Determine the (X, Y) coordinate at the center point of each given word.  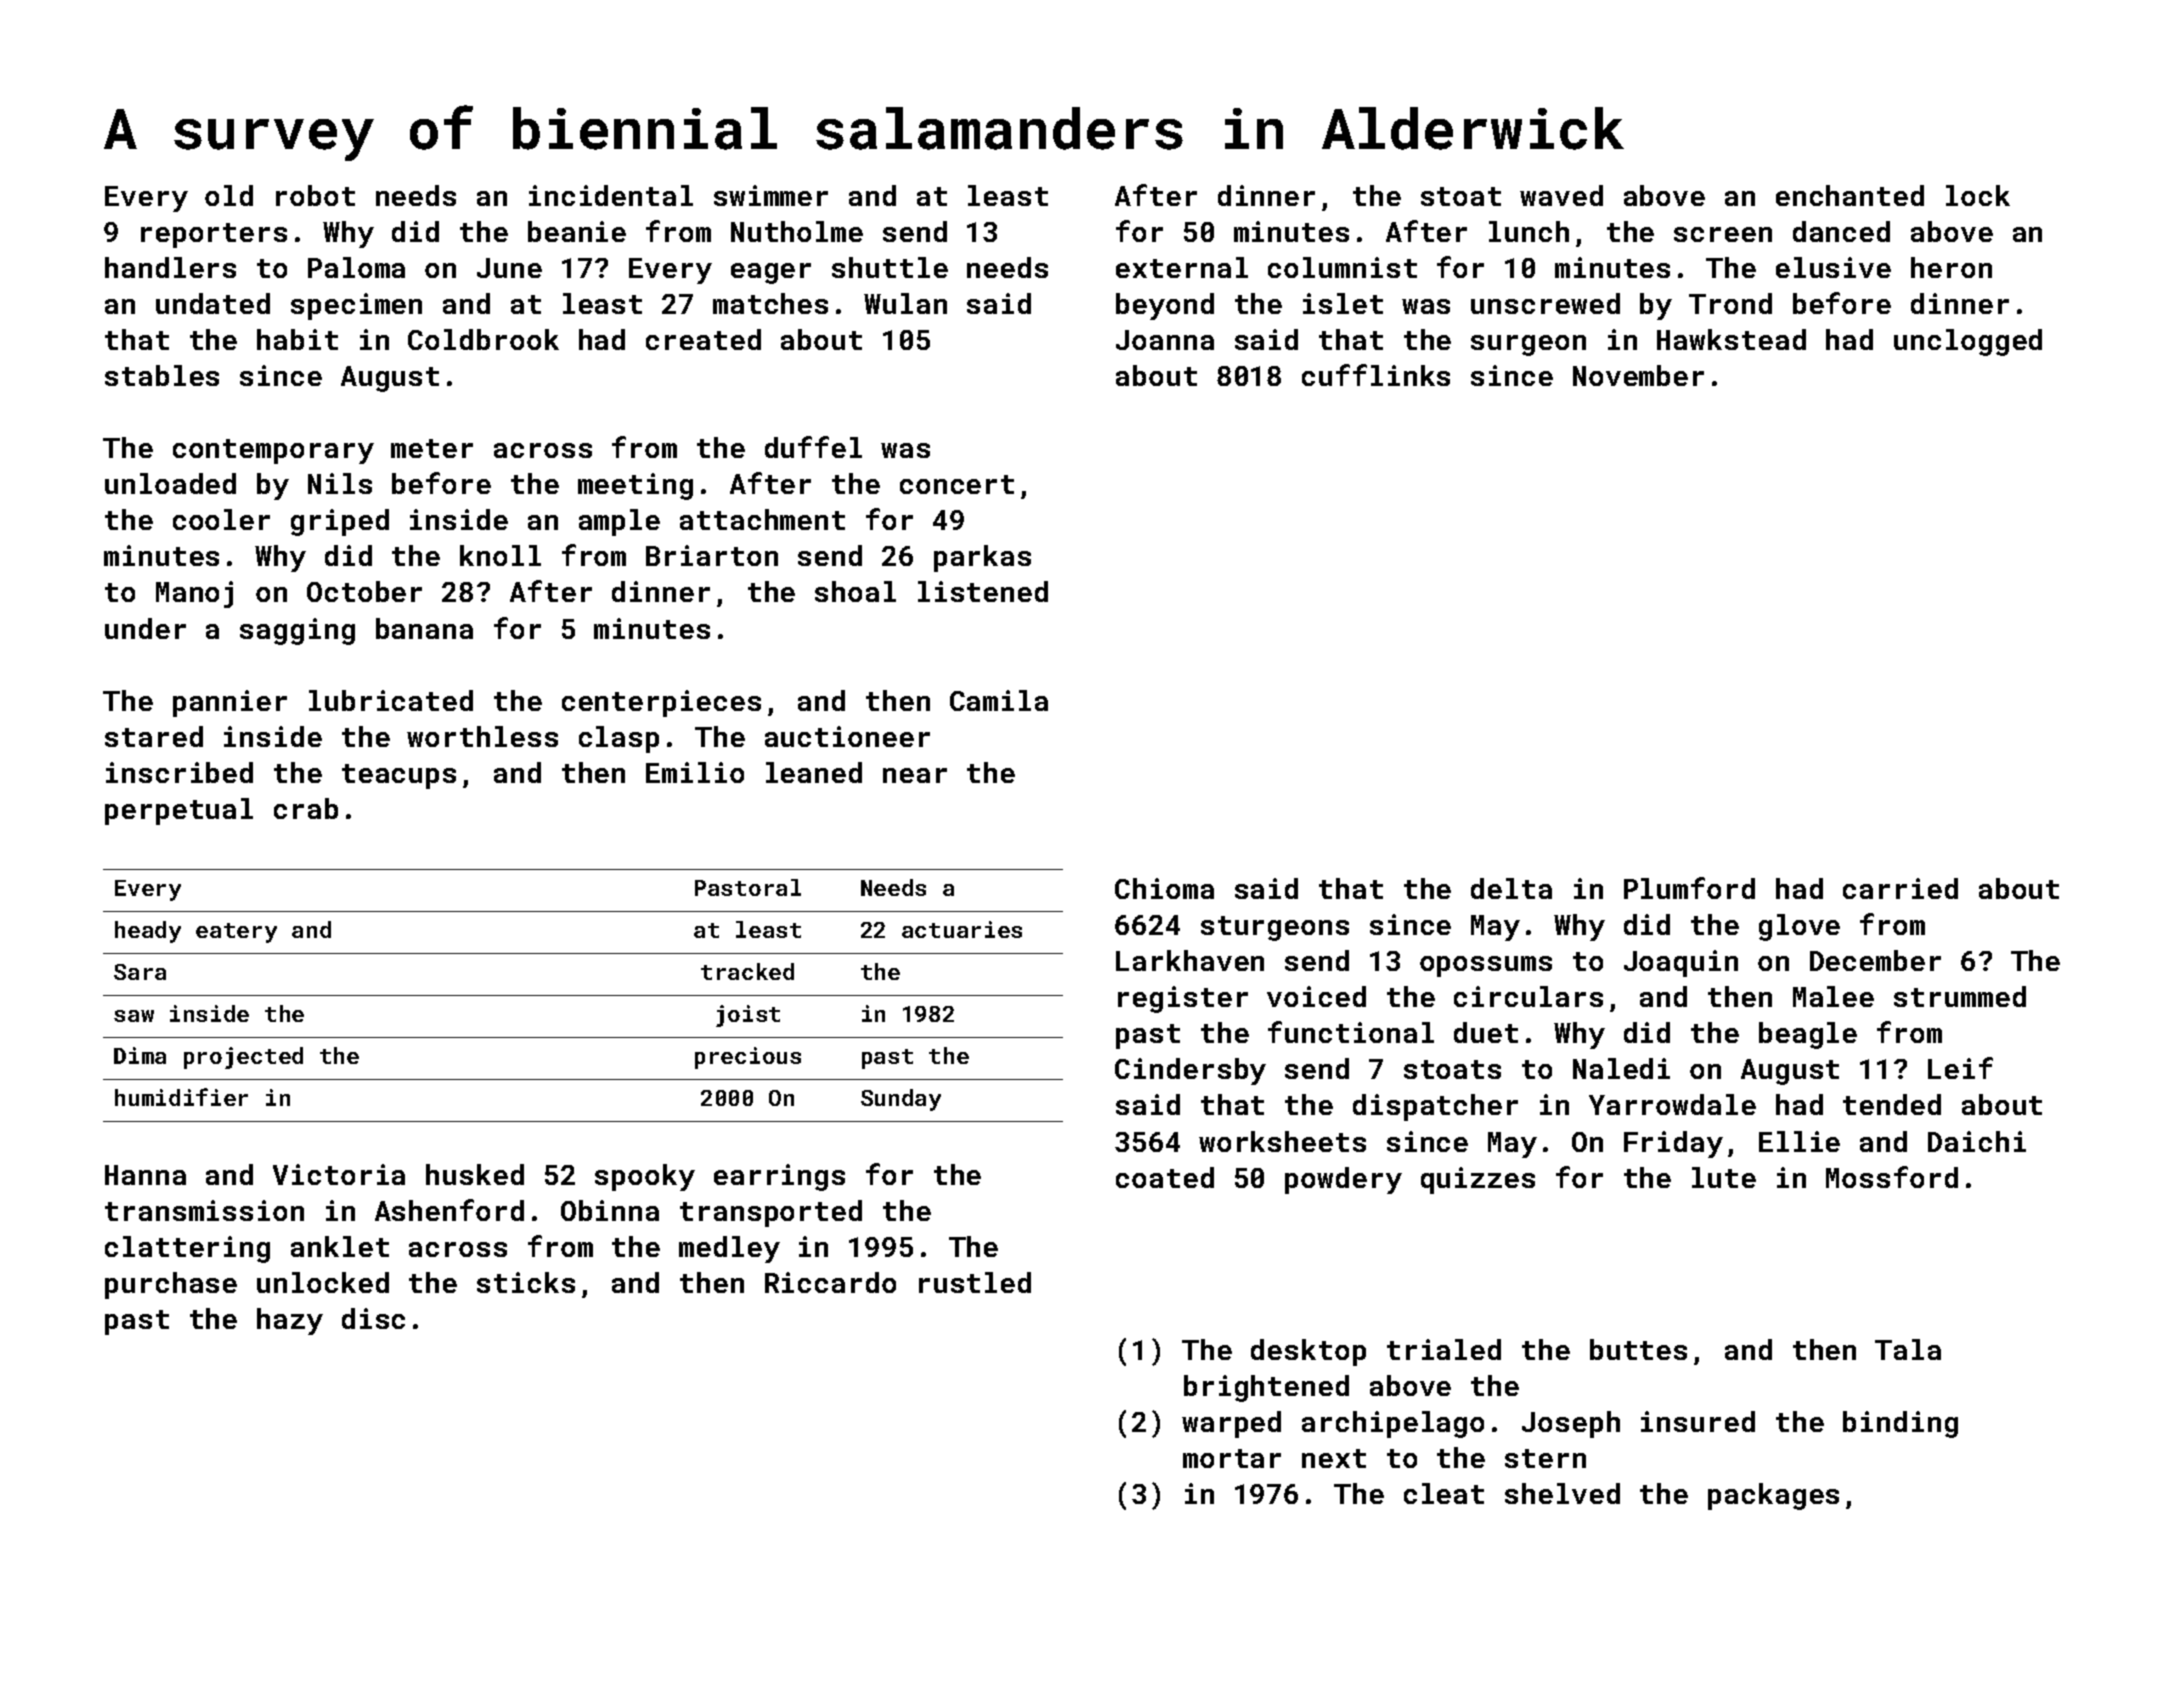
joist (748, 1016)
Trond (1730, 303)
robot (315, 195)
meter (432, 448)
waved (1561, 195)
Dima (140, 1055)
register (1183, 999)
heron (1951, 267)
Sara (140, 972)
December (1875, 960)
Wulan (905, 303)
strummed (1960, 996)
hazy (290, 1321)
